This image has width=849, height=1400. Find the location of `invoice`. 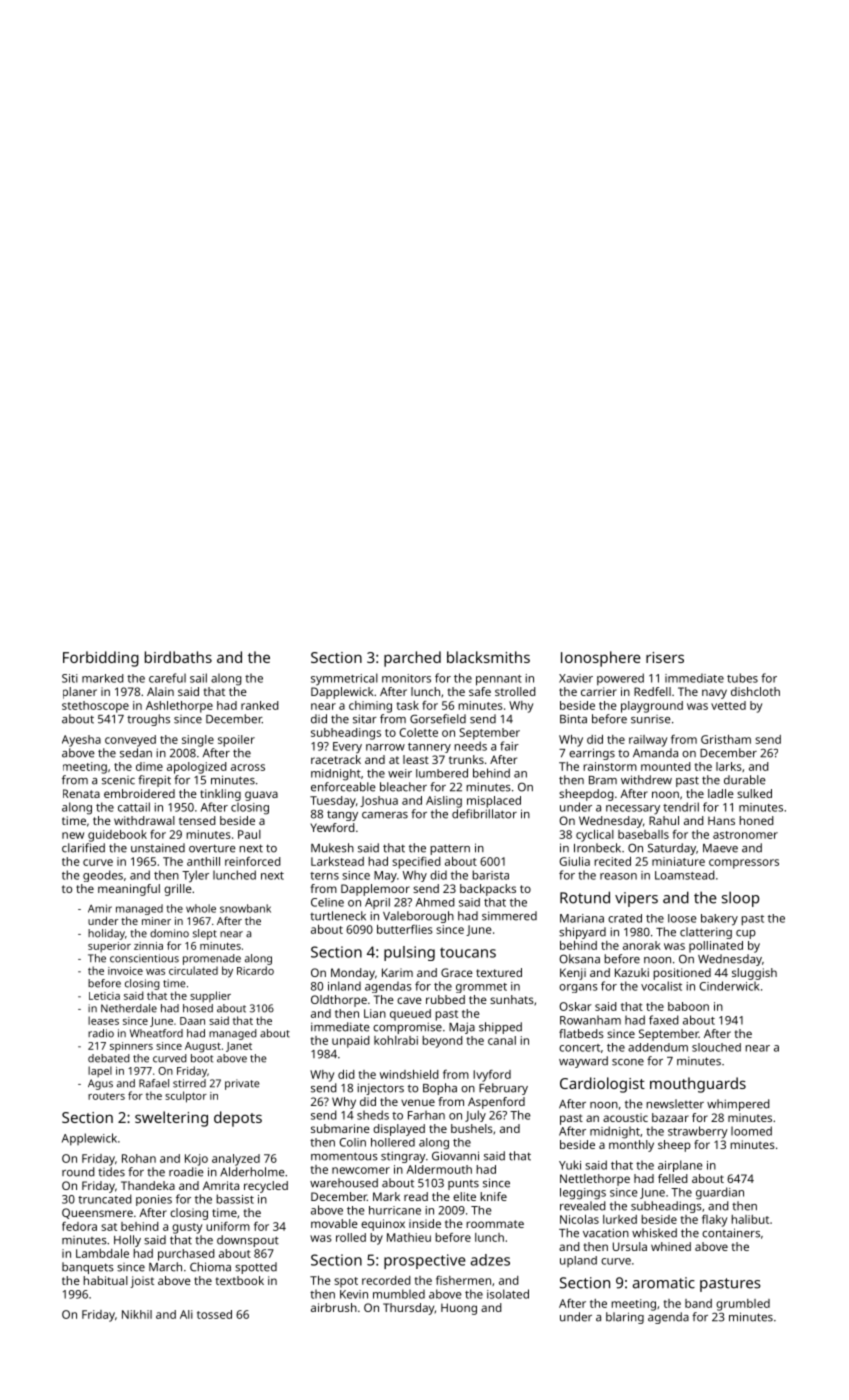

invoice is located at coordinates (125, 971).
